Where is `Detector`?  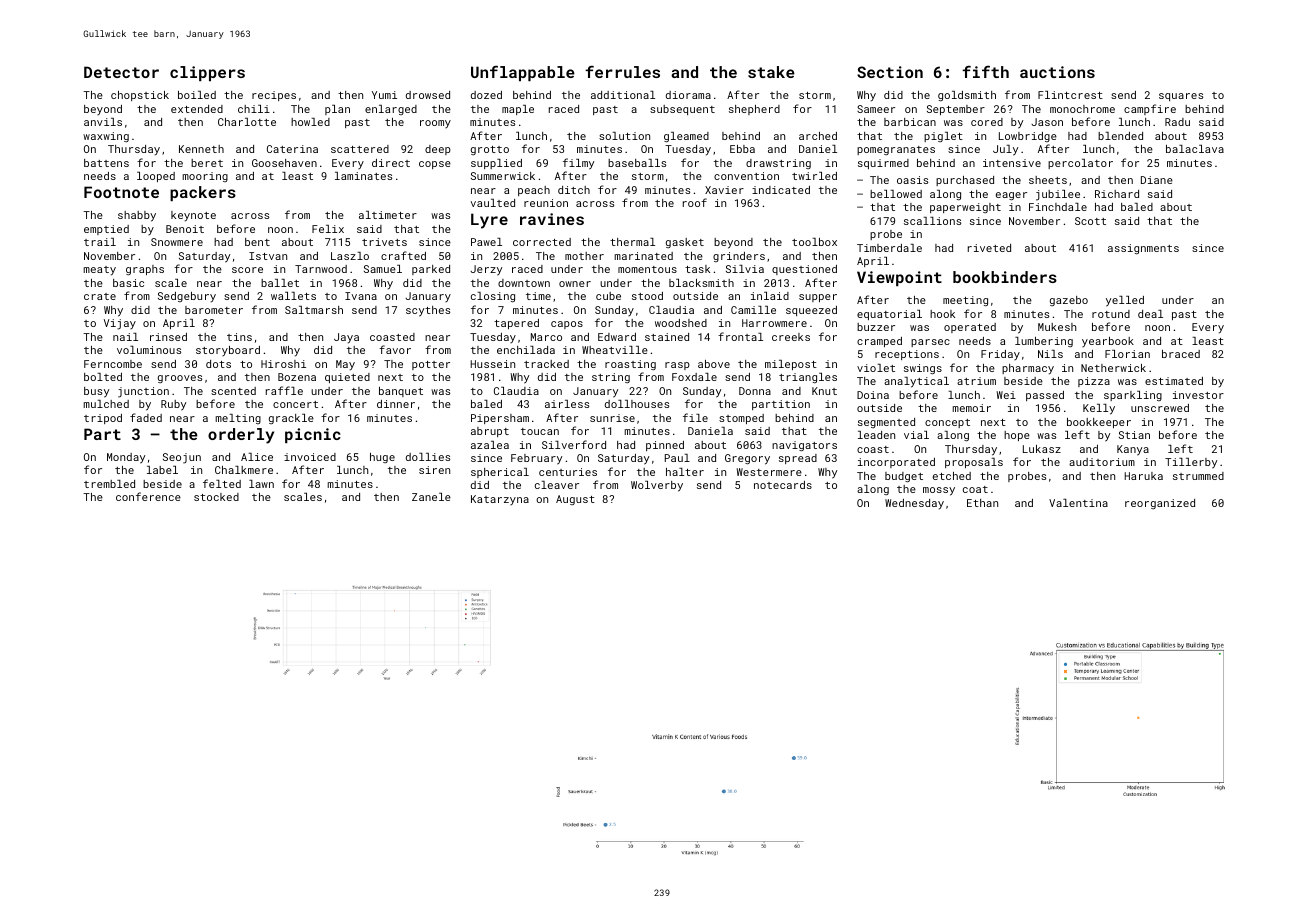
Detector is located at coordinates (121, 72).
